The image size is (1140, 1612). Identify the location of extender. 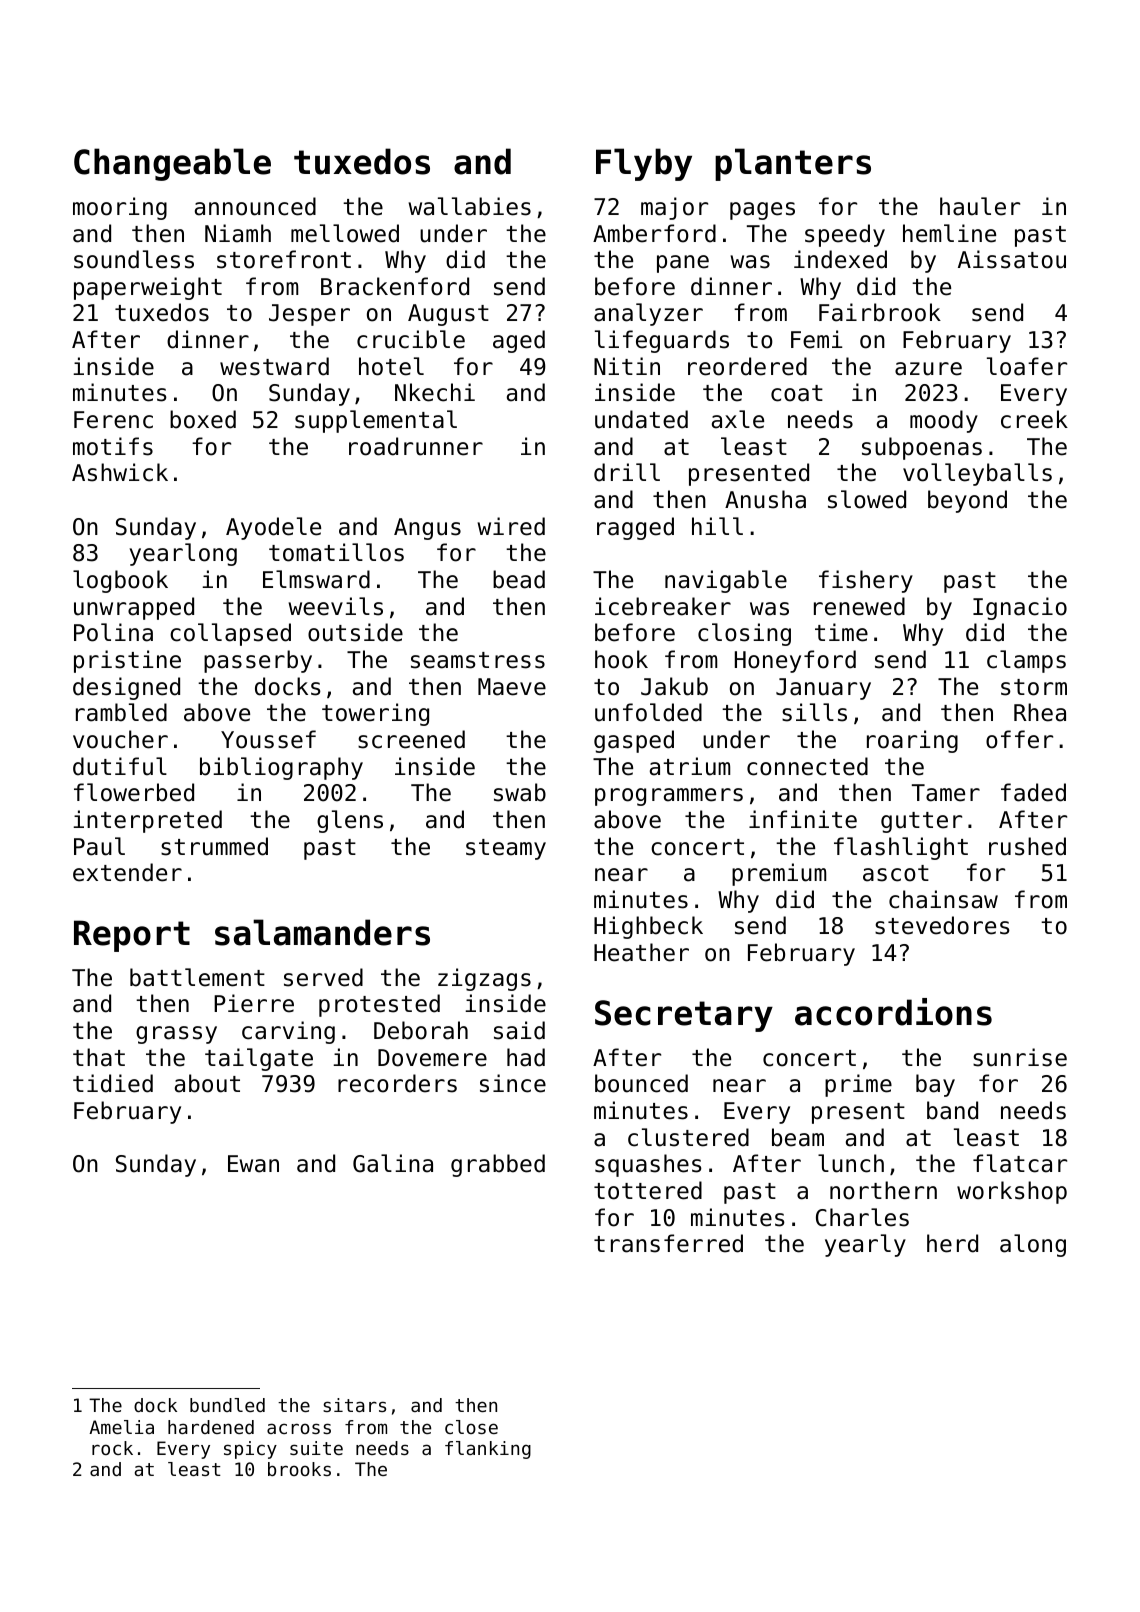
(127, 872).
